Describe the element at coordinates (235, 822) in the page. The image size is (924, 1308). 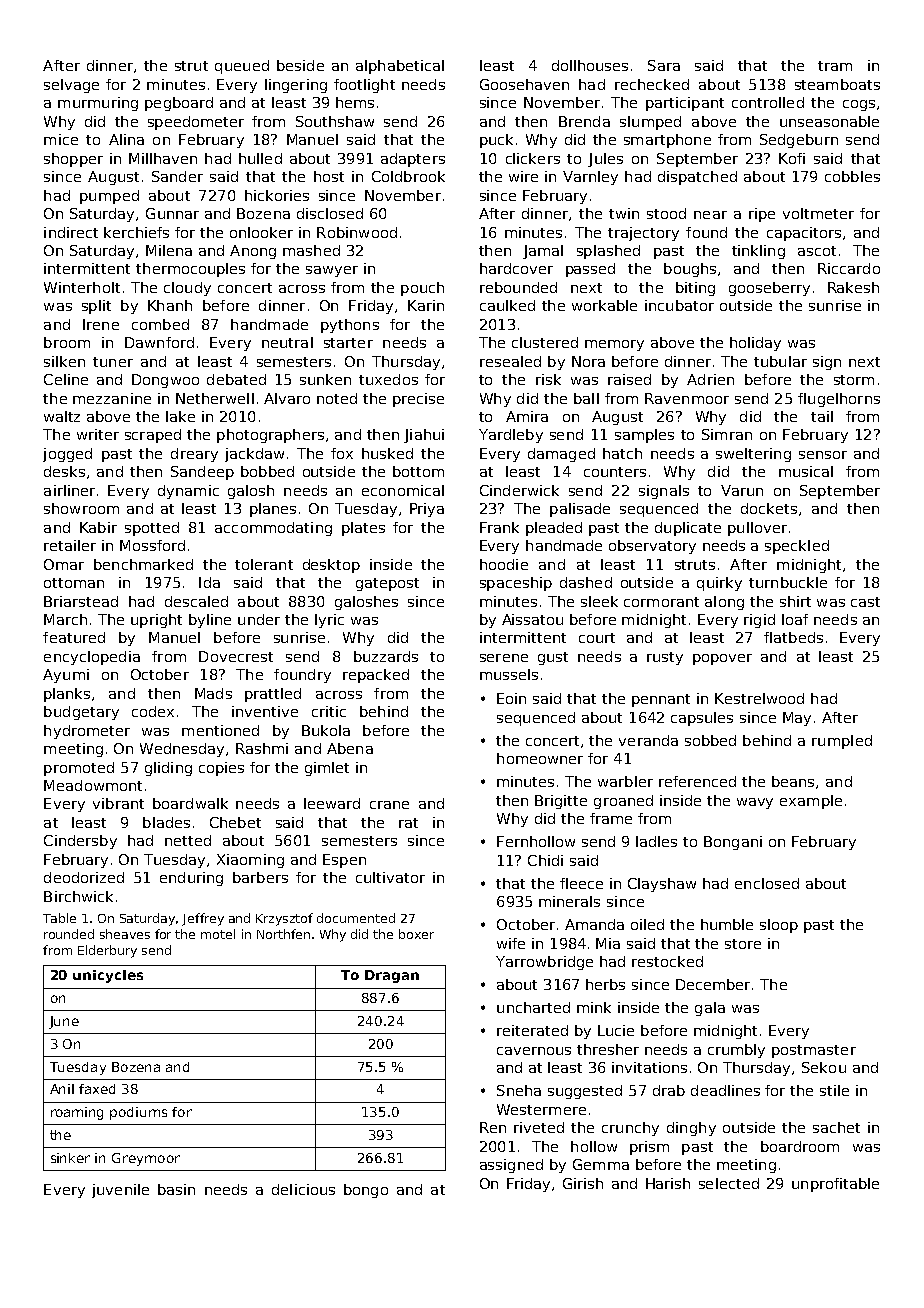
I see `Chebet` at that location.
